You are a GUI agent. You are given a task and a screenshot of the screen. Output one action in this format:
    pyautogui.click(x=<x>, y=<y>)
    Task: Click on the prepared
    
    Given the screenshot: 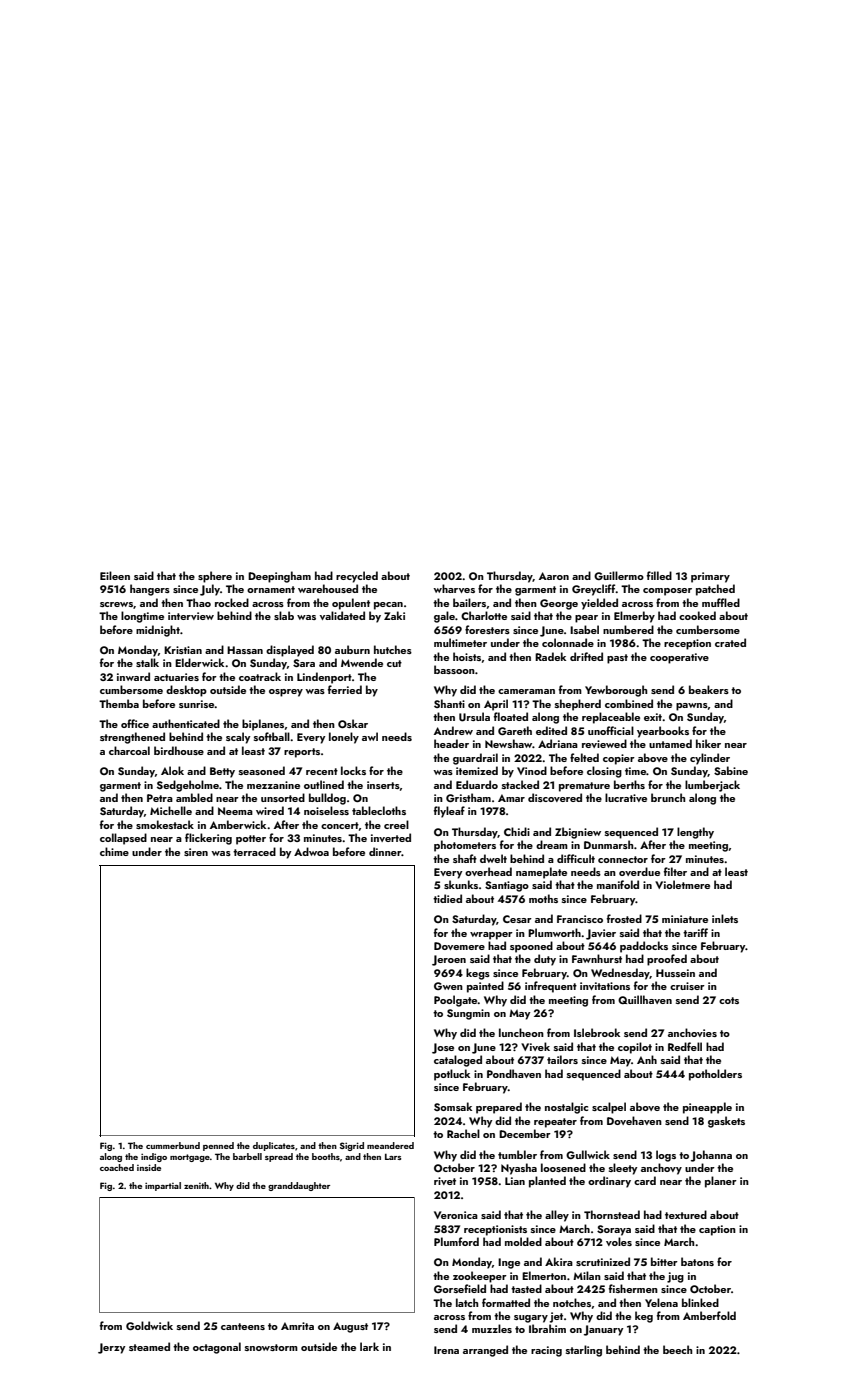 What is the action you would take?
    pyautogui.click(x=499, y=1108)
